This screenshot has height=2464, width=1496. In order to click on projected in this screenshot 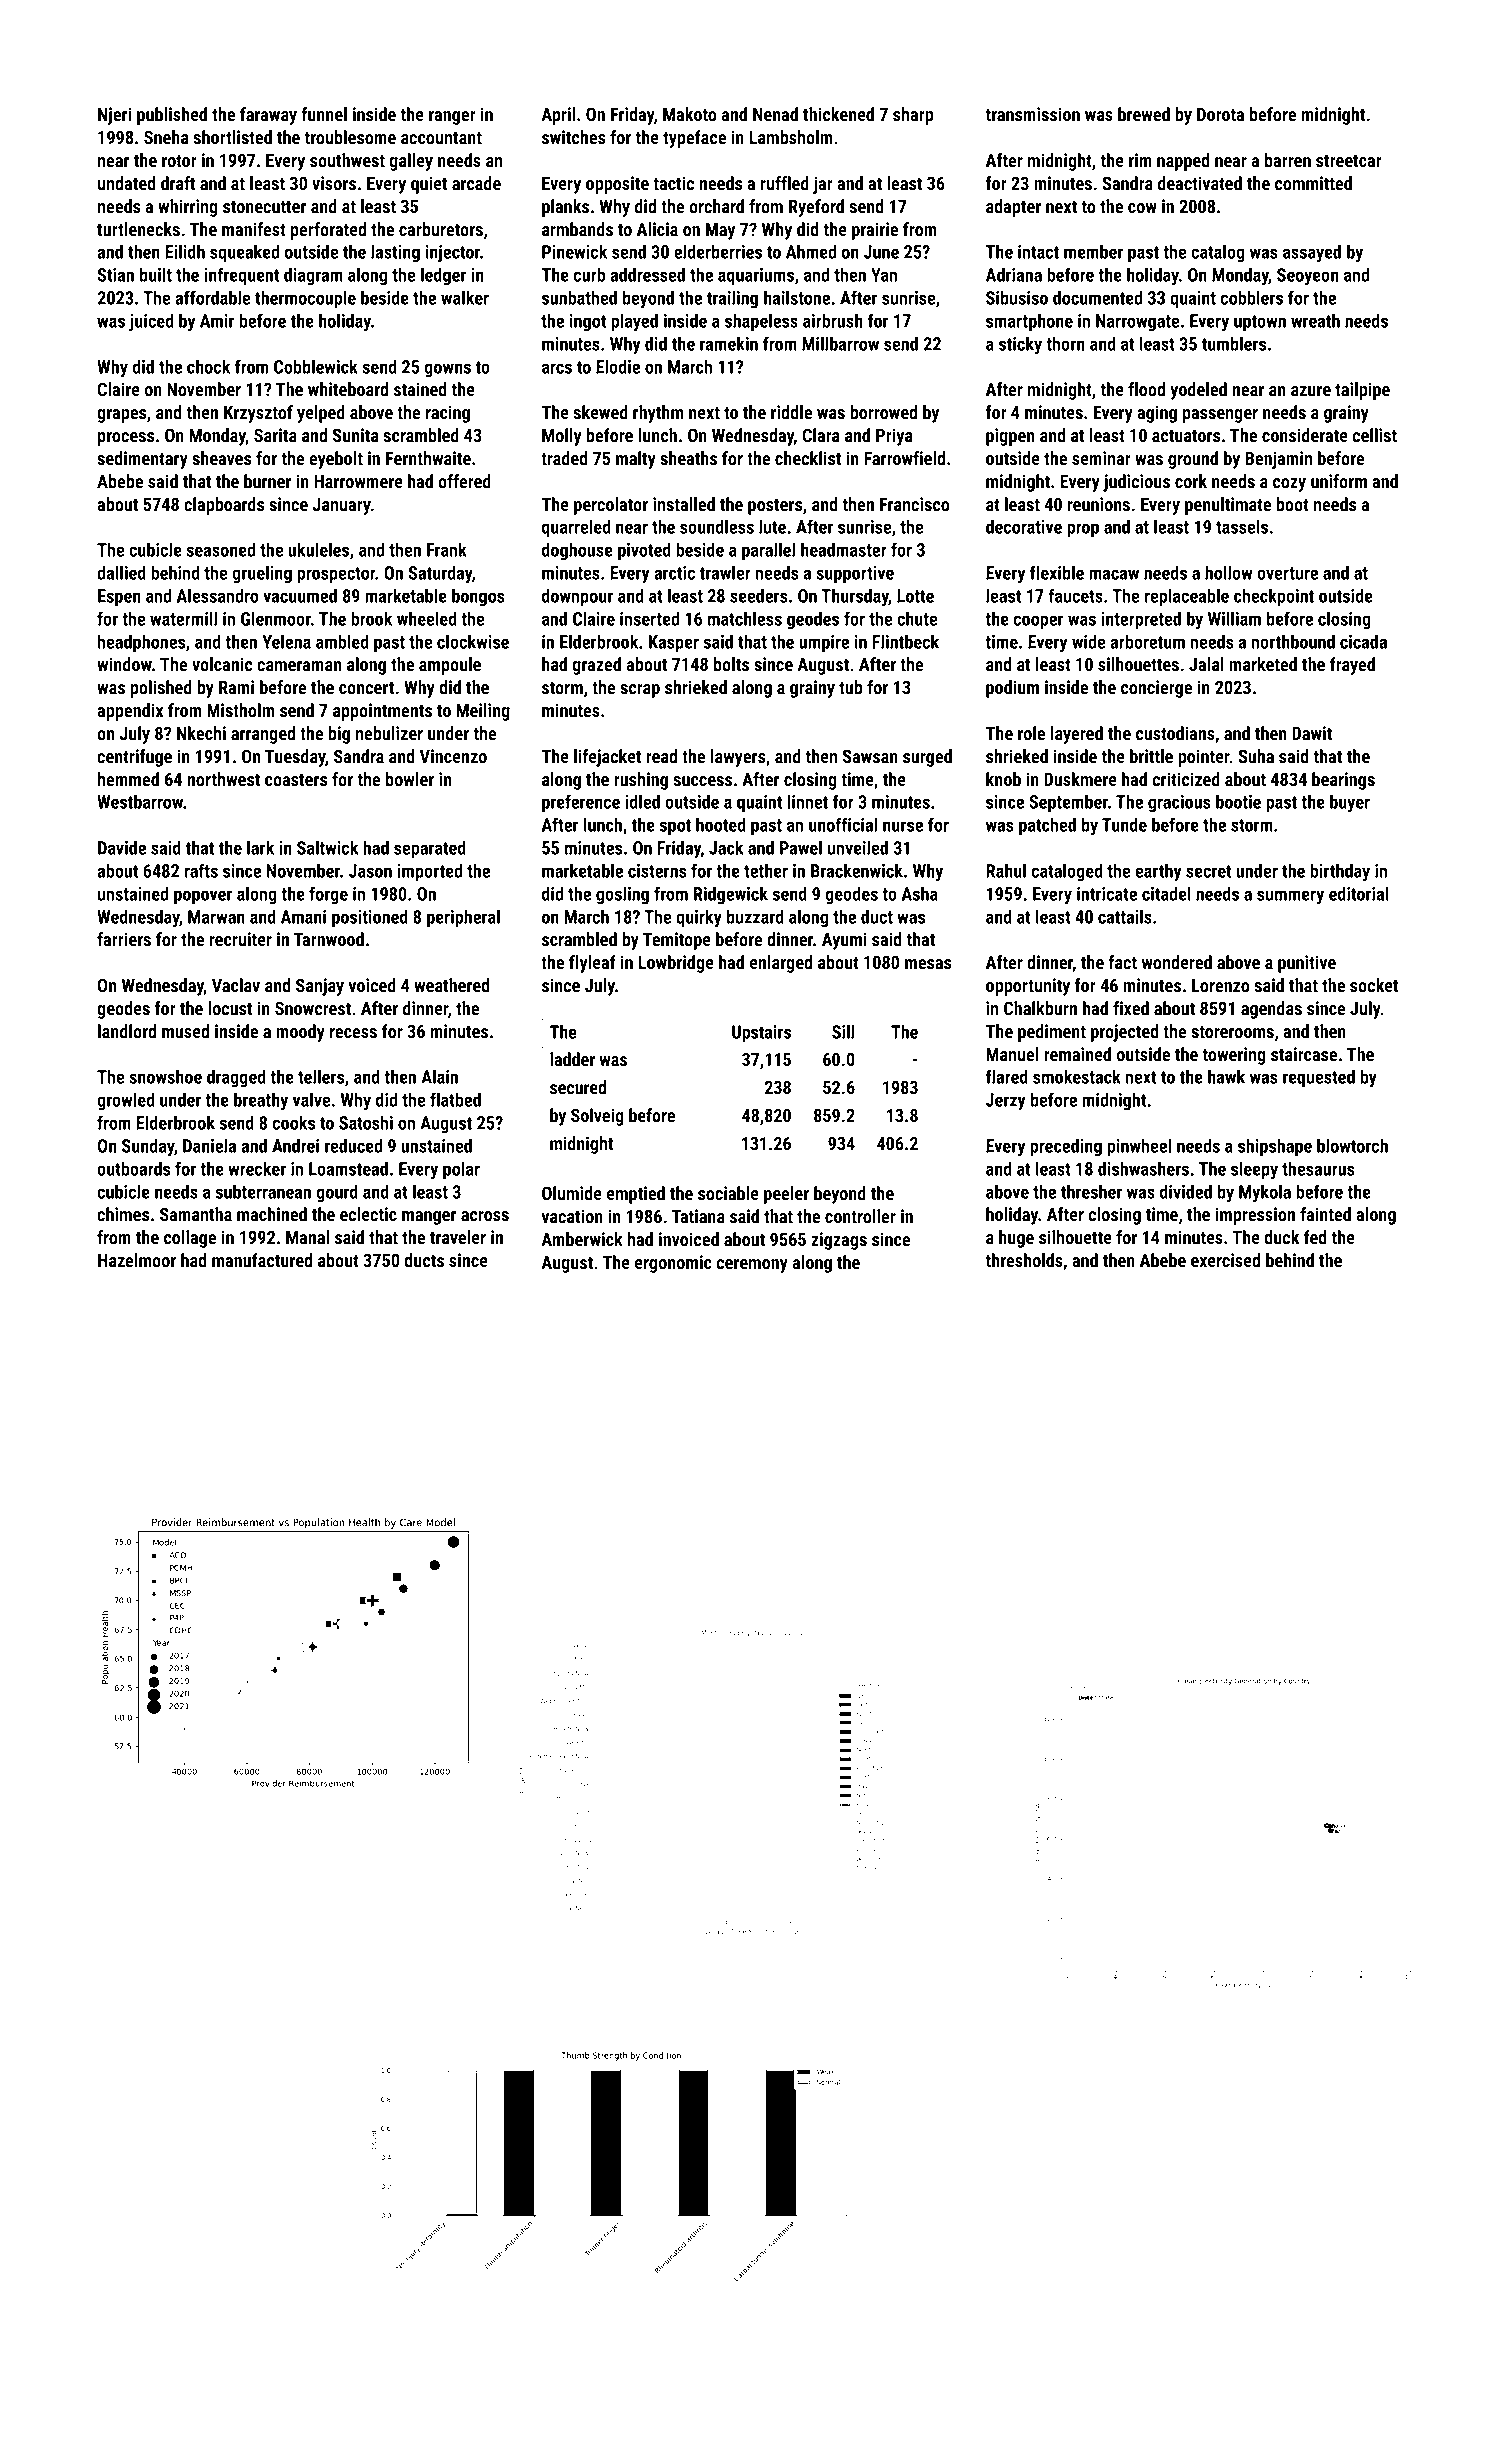, I will do `click(1125, 1033)`.
